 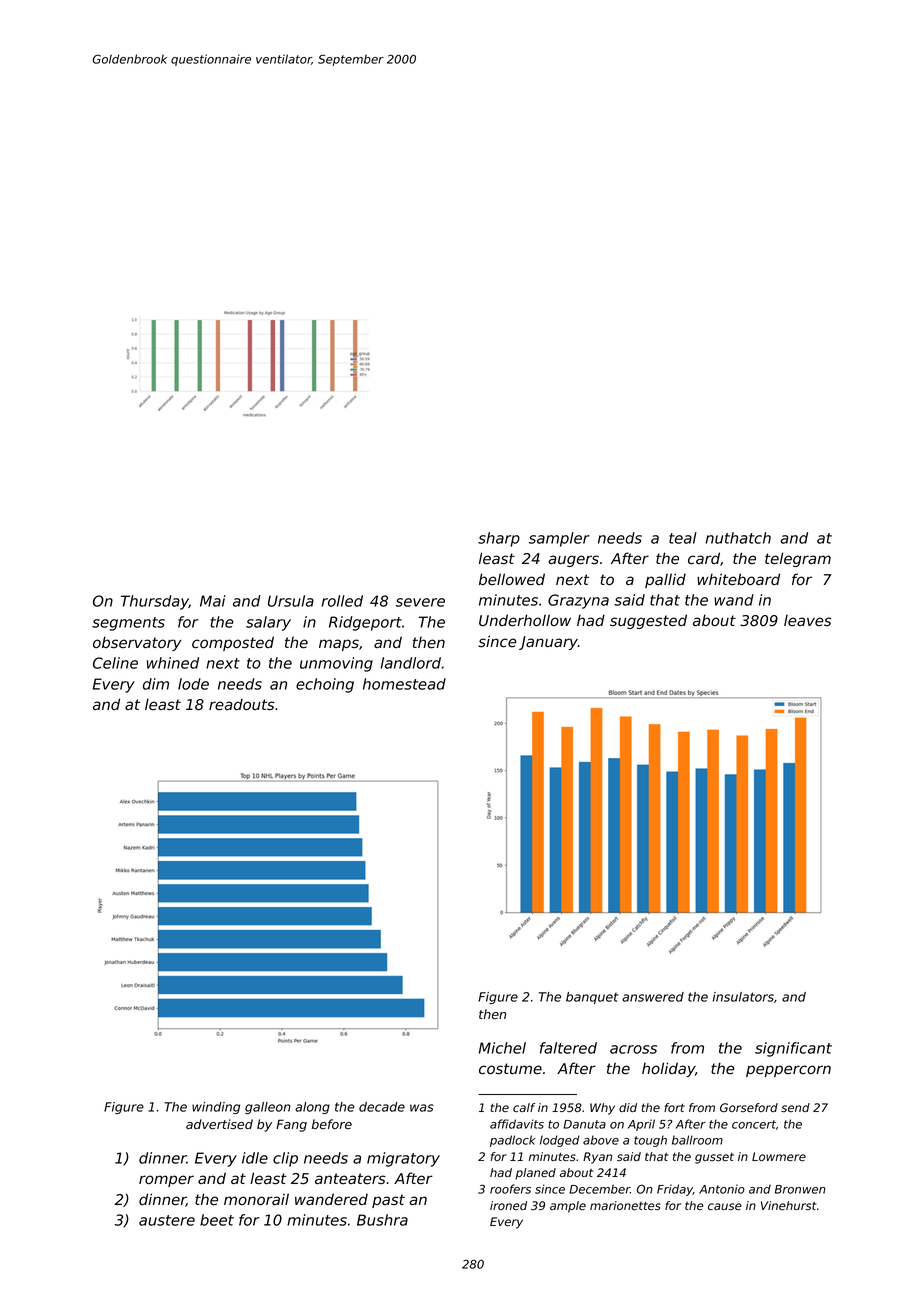 What do you see at coordinates (683, 538) in the screenshot?
I see `teal` at bounding box center [683, 538].
